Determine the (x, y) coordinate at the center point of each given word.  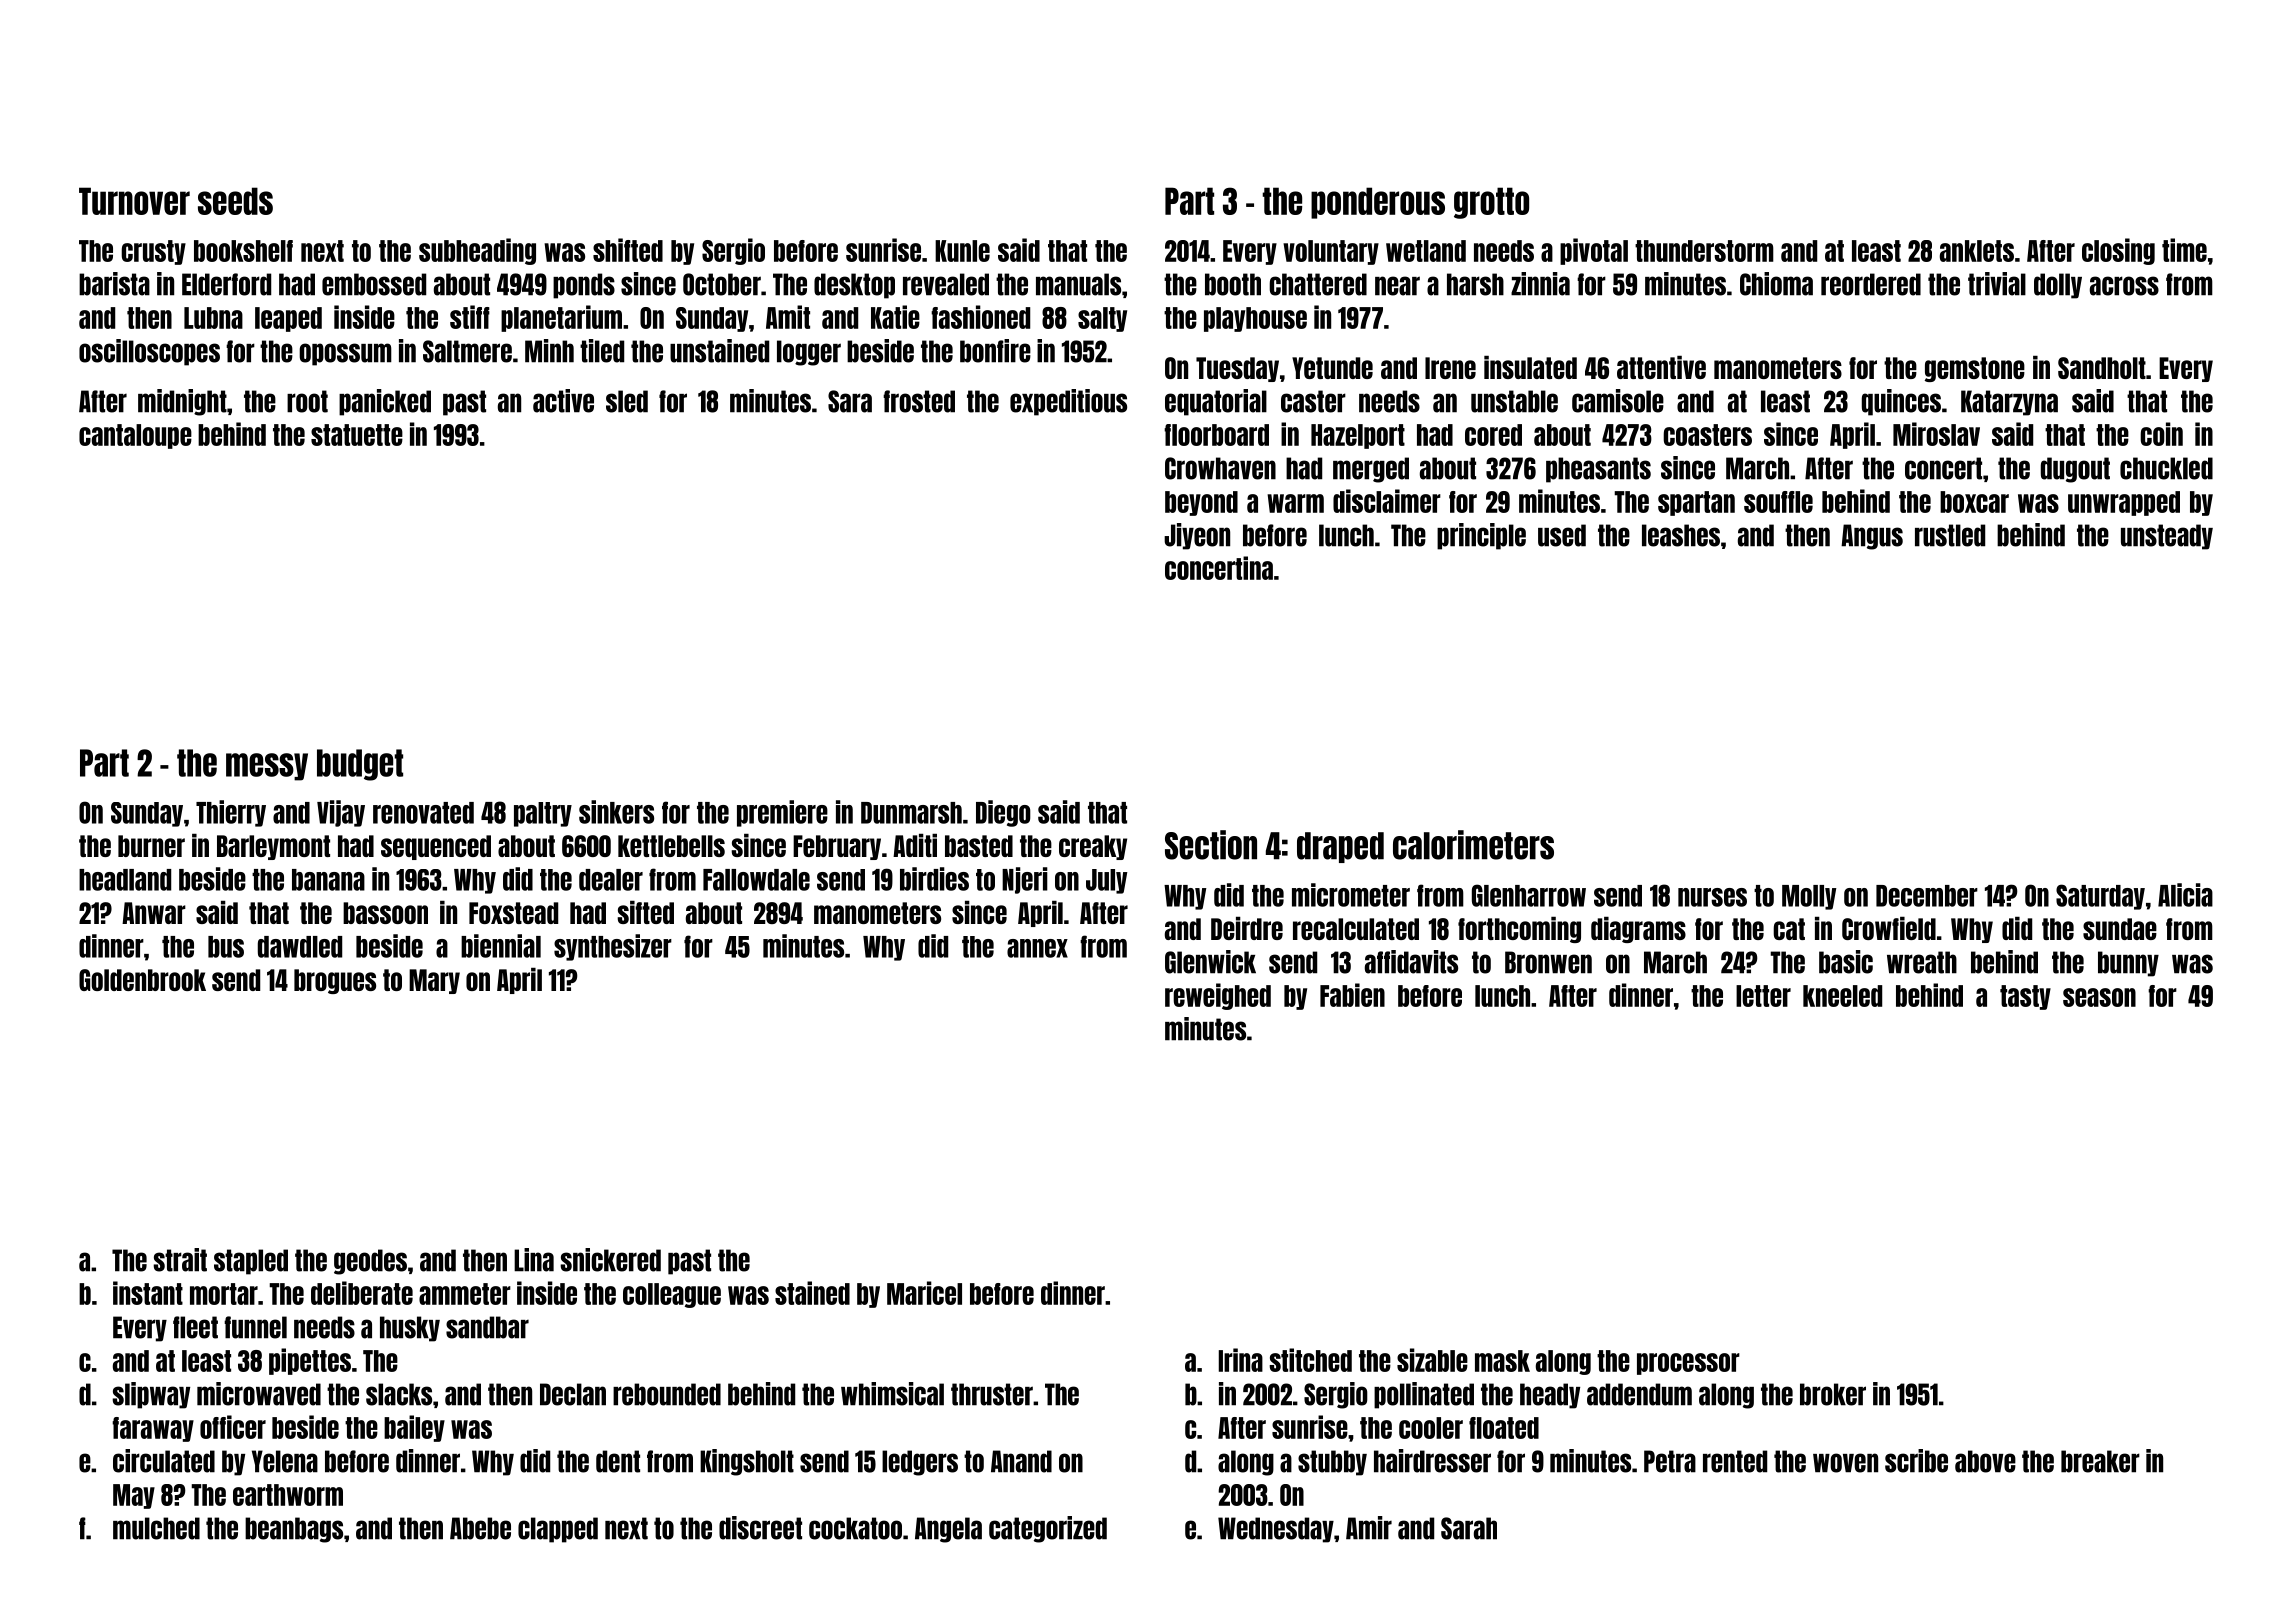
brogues (335, 981)
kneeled (1842, 996)
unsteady (2167, 537)
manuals (1078, 284)
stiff (470, 317)
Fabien (1352, 995)
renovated (423, 813)
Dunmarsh (911, 813)
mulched (156, 1528)
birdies (934, 879)
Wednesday (1276, 1530)
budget (360, 765)
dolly (2058, 286)
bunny (2128, 964)
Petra (1670, 1461)
